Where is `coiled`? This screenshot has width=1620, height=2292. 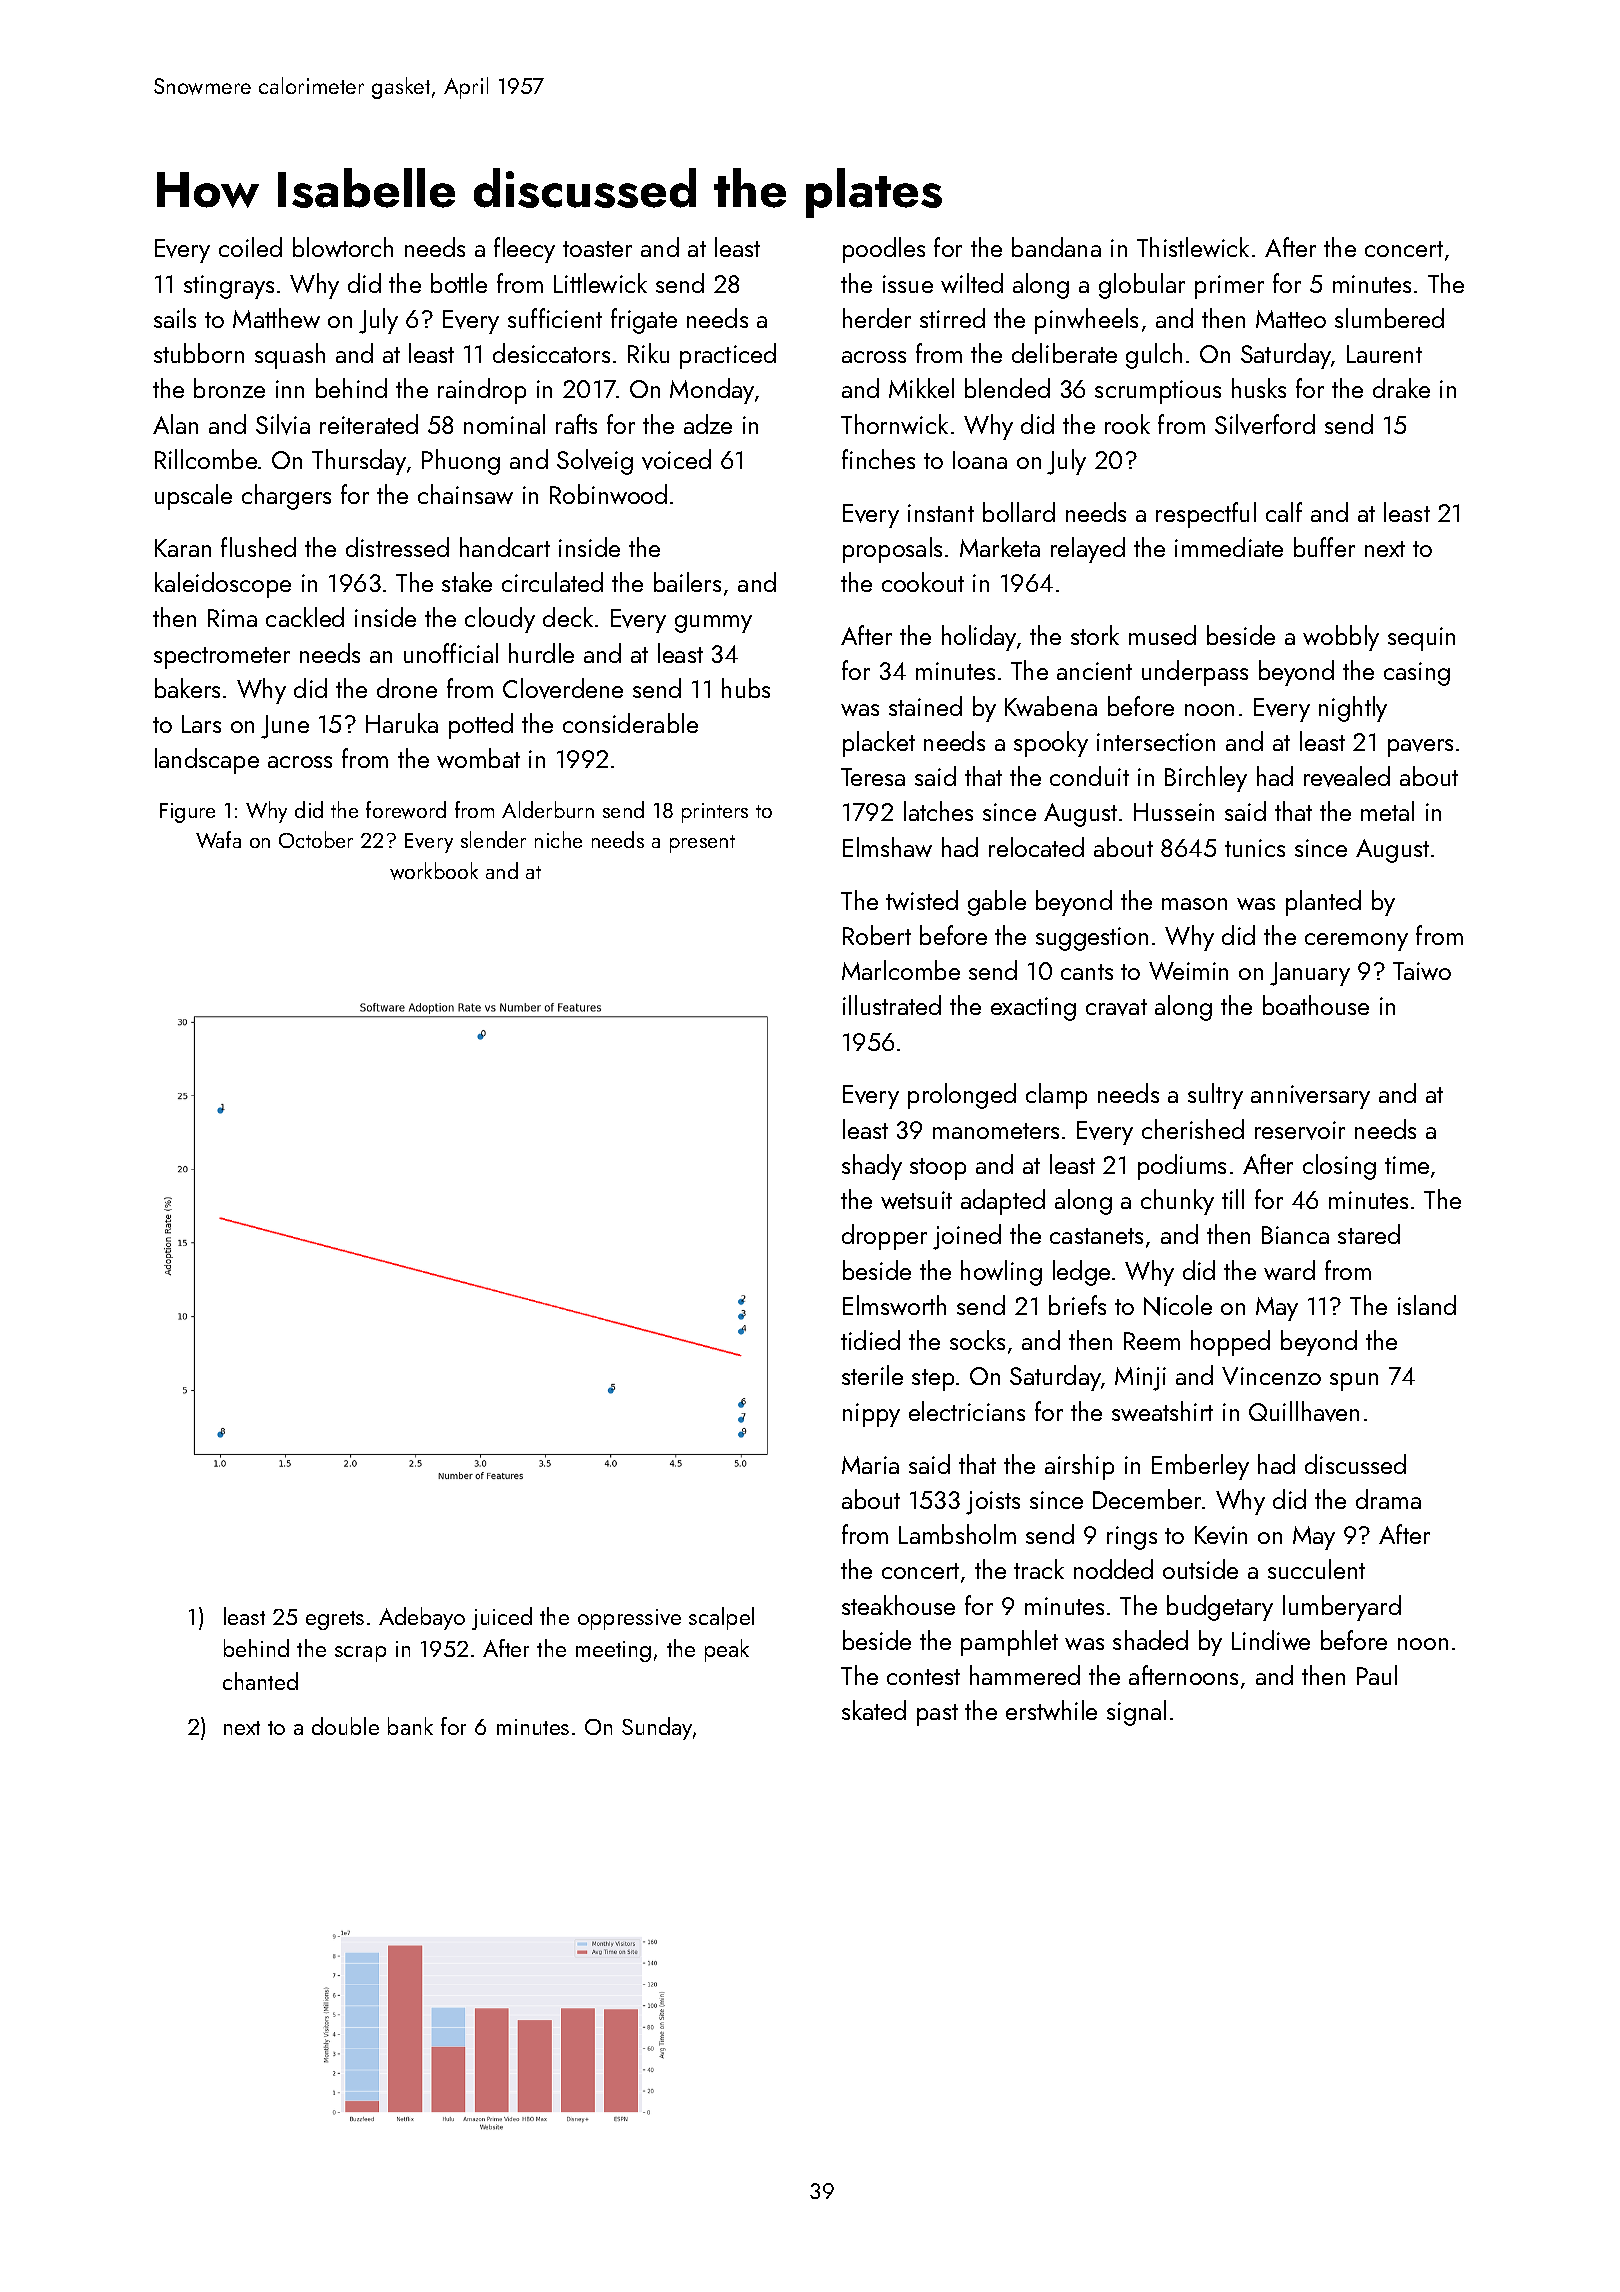
coiled is located at coordinates (250, 247).
